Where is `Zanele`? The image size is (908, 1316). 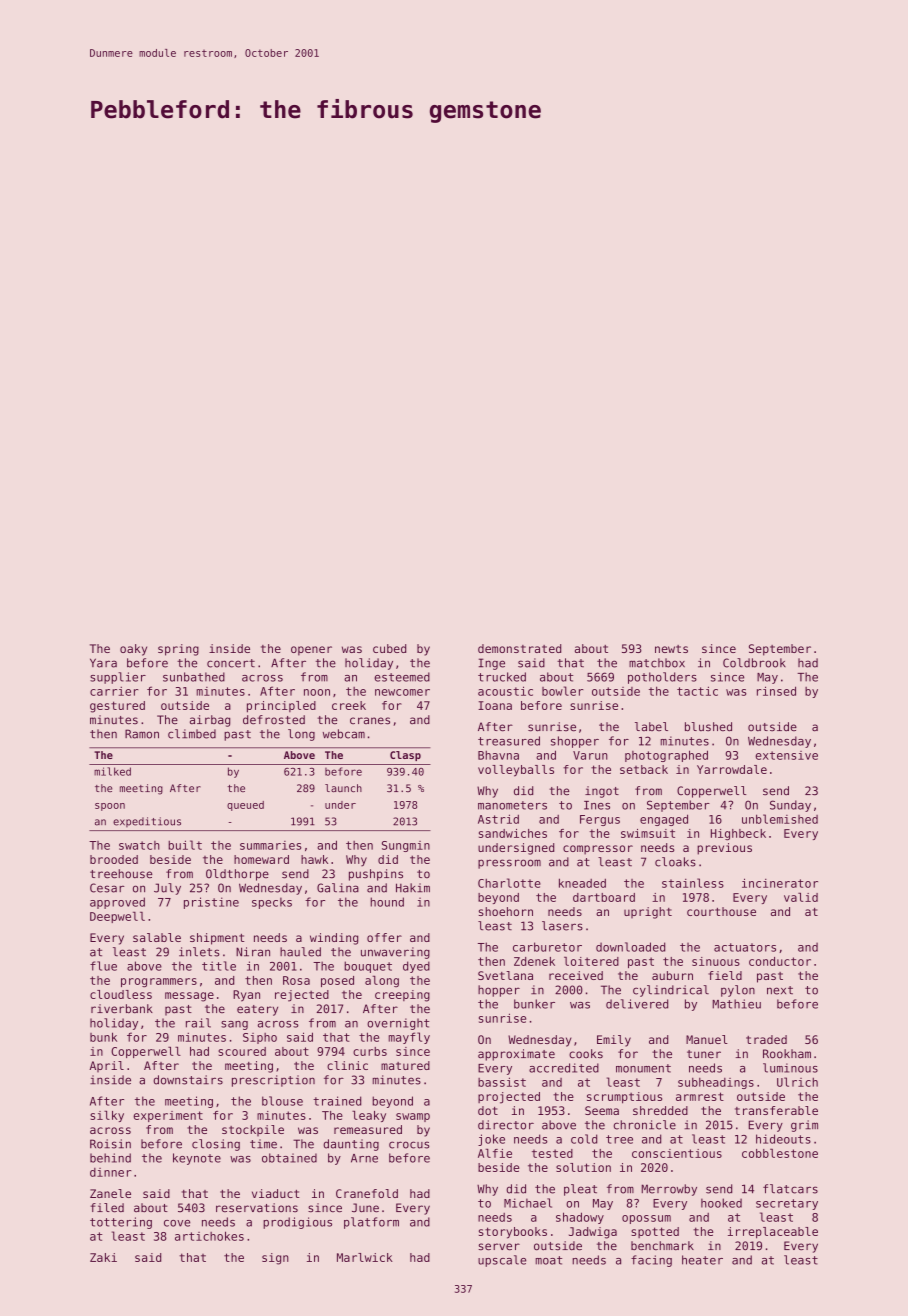 Zanele is located at coordinates (110, 1193).
